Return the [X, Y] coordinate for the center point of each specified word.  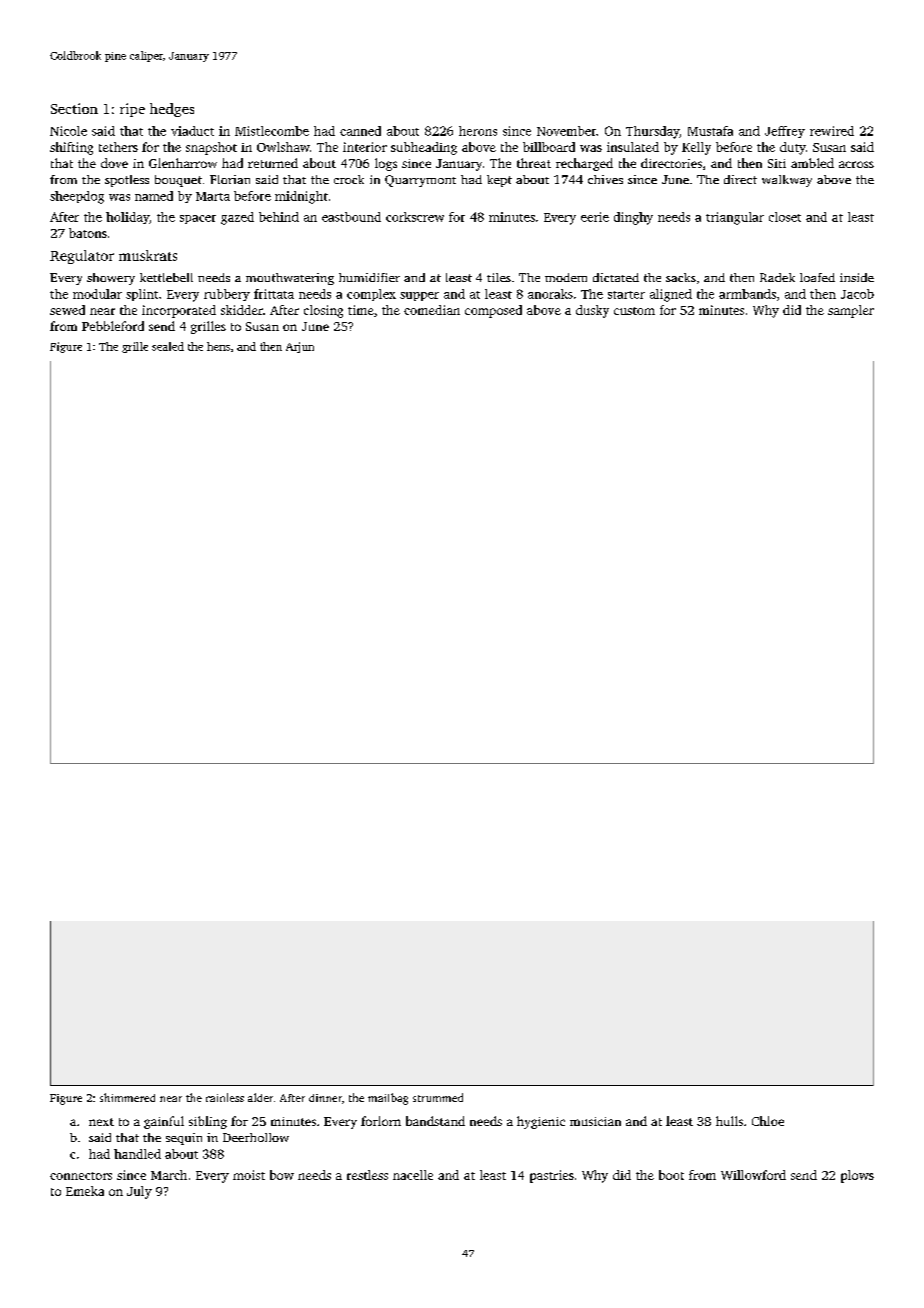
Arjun [300, 347]
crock [349, 179]
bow [282, 1175]
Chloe [768, 1121]
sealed [168, 346]
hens [218, 346]
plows [857, 1176]
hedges [172, 110]
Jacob [857, 294]
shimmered [127, 1097]
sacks [681, 277]
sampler [851, 311]
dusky [592, 311]
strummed [438, 1097]
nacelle [413, 1175]
